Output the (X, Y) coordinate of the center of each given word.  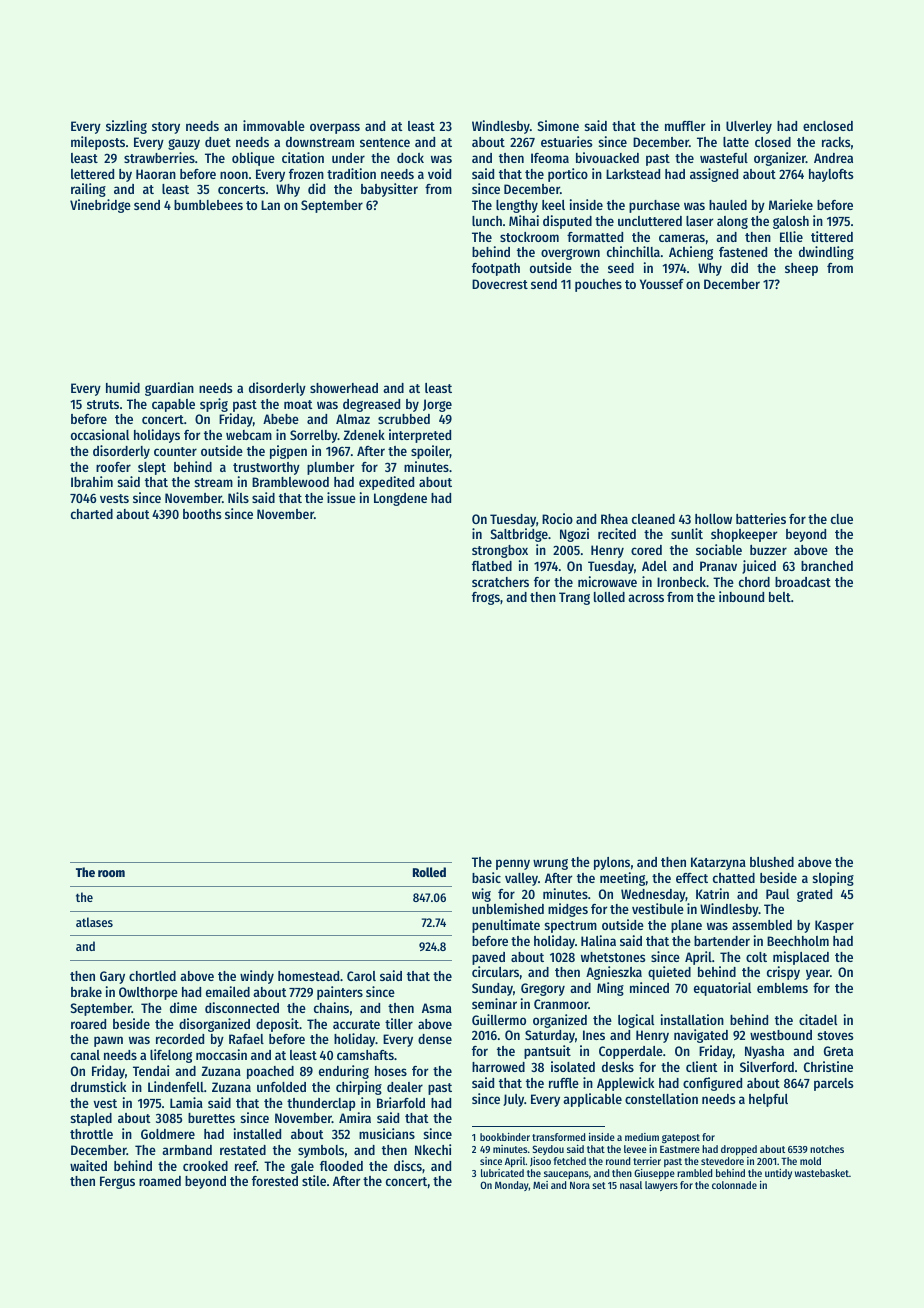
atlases (94, 922)
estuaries (566, 141)
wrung (550, 864)
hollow (713, 519)
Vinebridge (100, 206)
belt (780, 597)
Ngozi (574, 535)
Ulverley (749, 127)
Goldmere (168, 1134)
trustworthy (266, 468)
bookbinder (505, 1137)
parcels (833, 1084)
